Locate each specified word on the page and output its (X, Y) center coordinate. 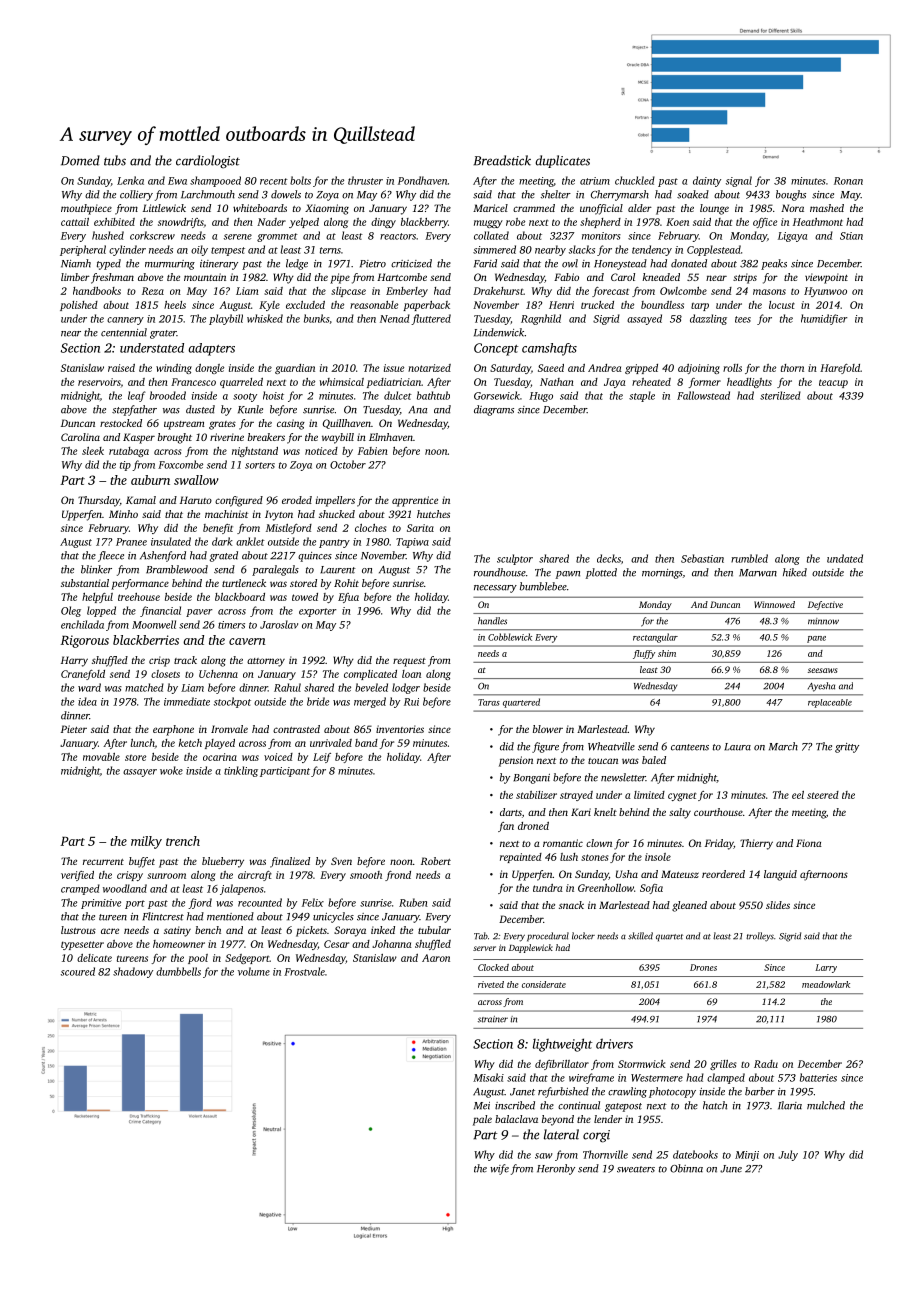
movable (101, 757)
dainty (707, 181)
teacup (833, 383)
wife (499, 1169)
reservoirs (99, 382)
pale (482, 1120)
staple (642, 396)
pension (516, 761)
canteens (690, 747)
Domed (80, 160)
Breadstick (502, 160)
